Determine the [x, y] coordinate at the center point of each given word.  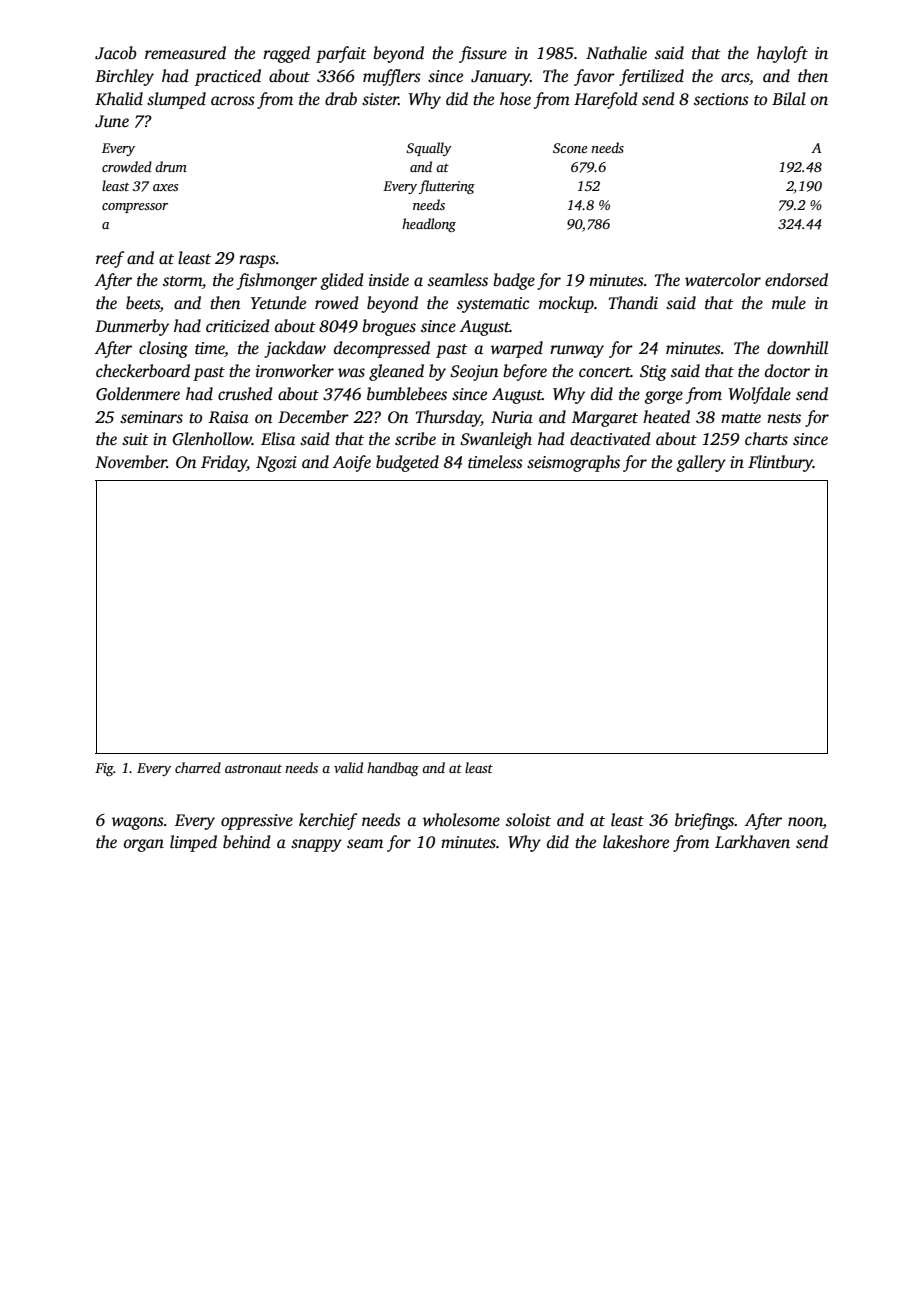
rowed [337, 303]
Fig [104, 769]
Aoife [352, 463]
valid [348, 767]
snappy [316, 845]
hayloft [782, 54]
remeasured [185, 53]
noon [805, 822]
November [131, 462]
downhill [797, 348]
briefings [705, 821]
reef [110, 259]
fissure [483, 54]
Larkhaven [752, 841]
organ [144, 845]
